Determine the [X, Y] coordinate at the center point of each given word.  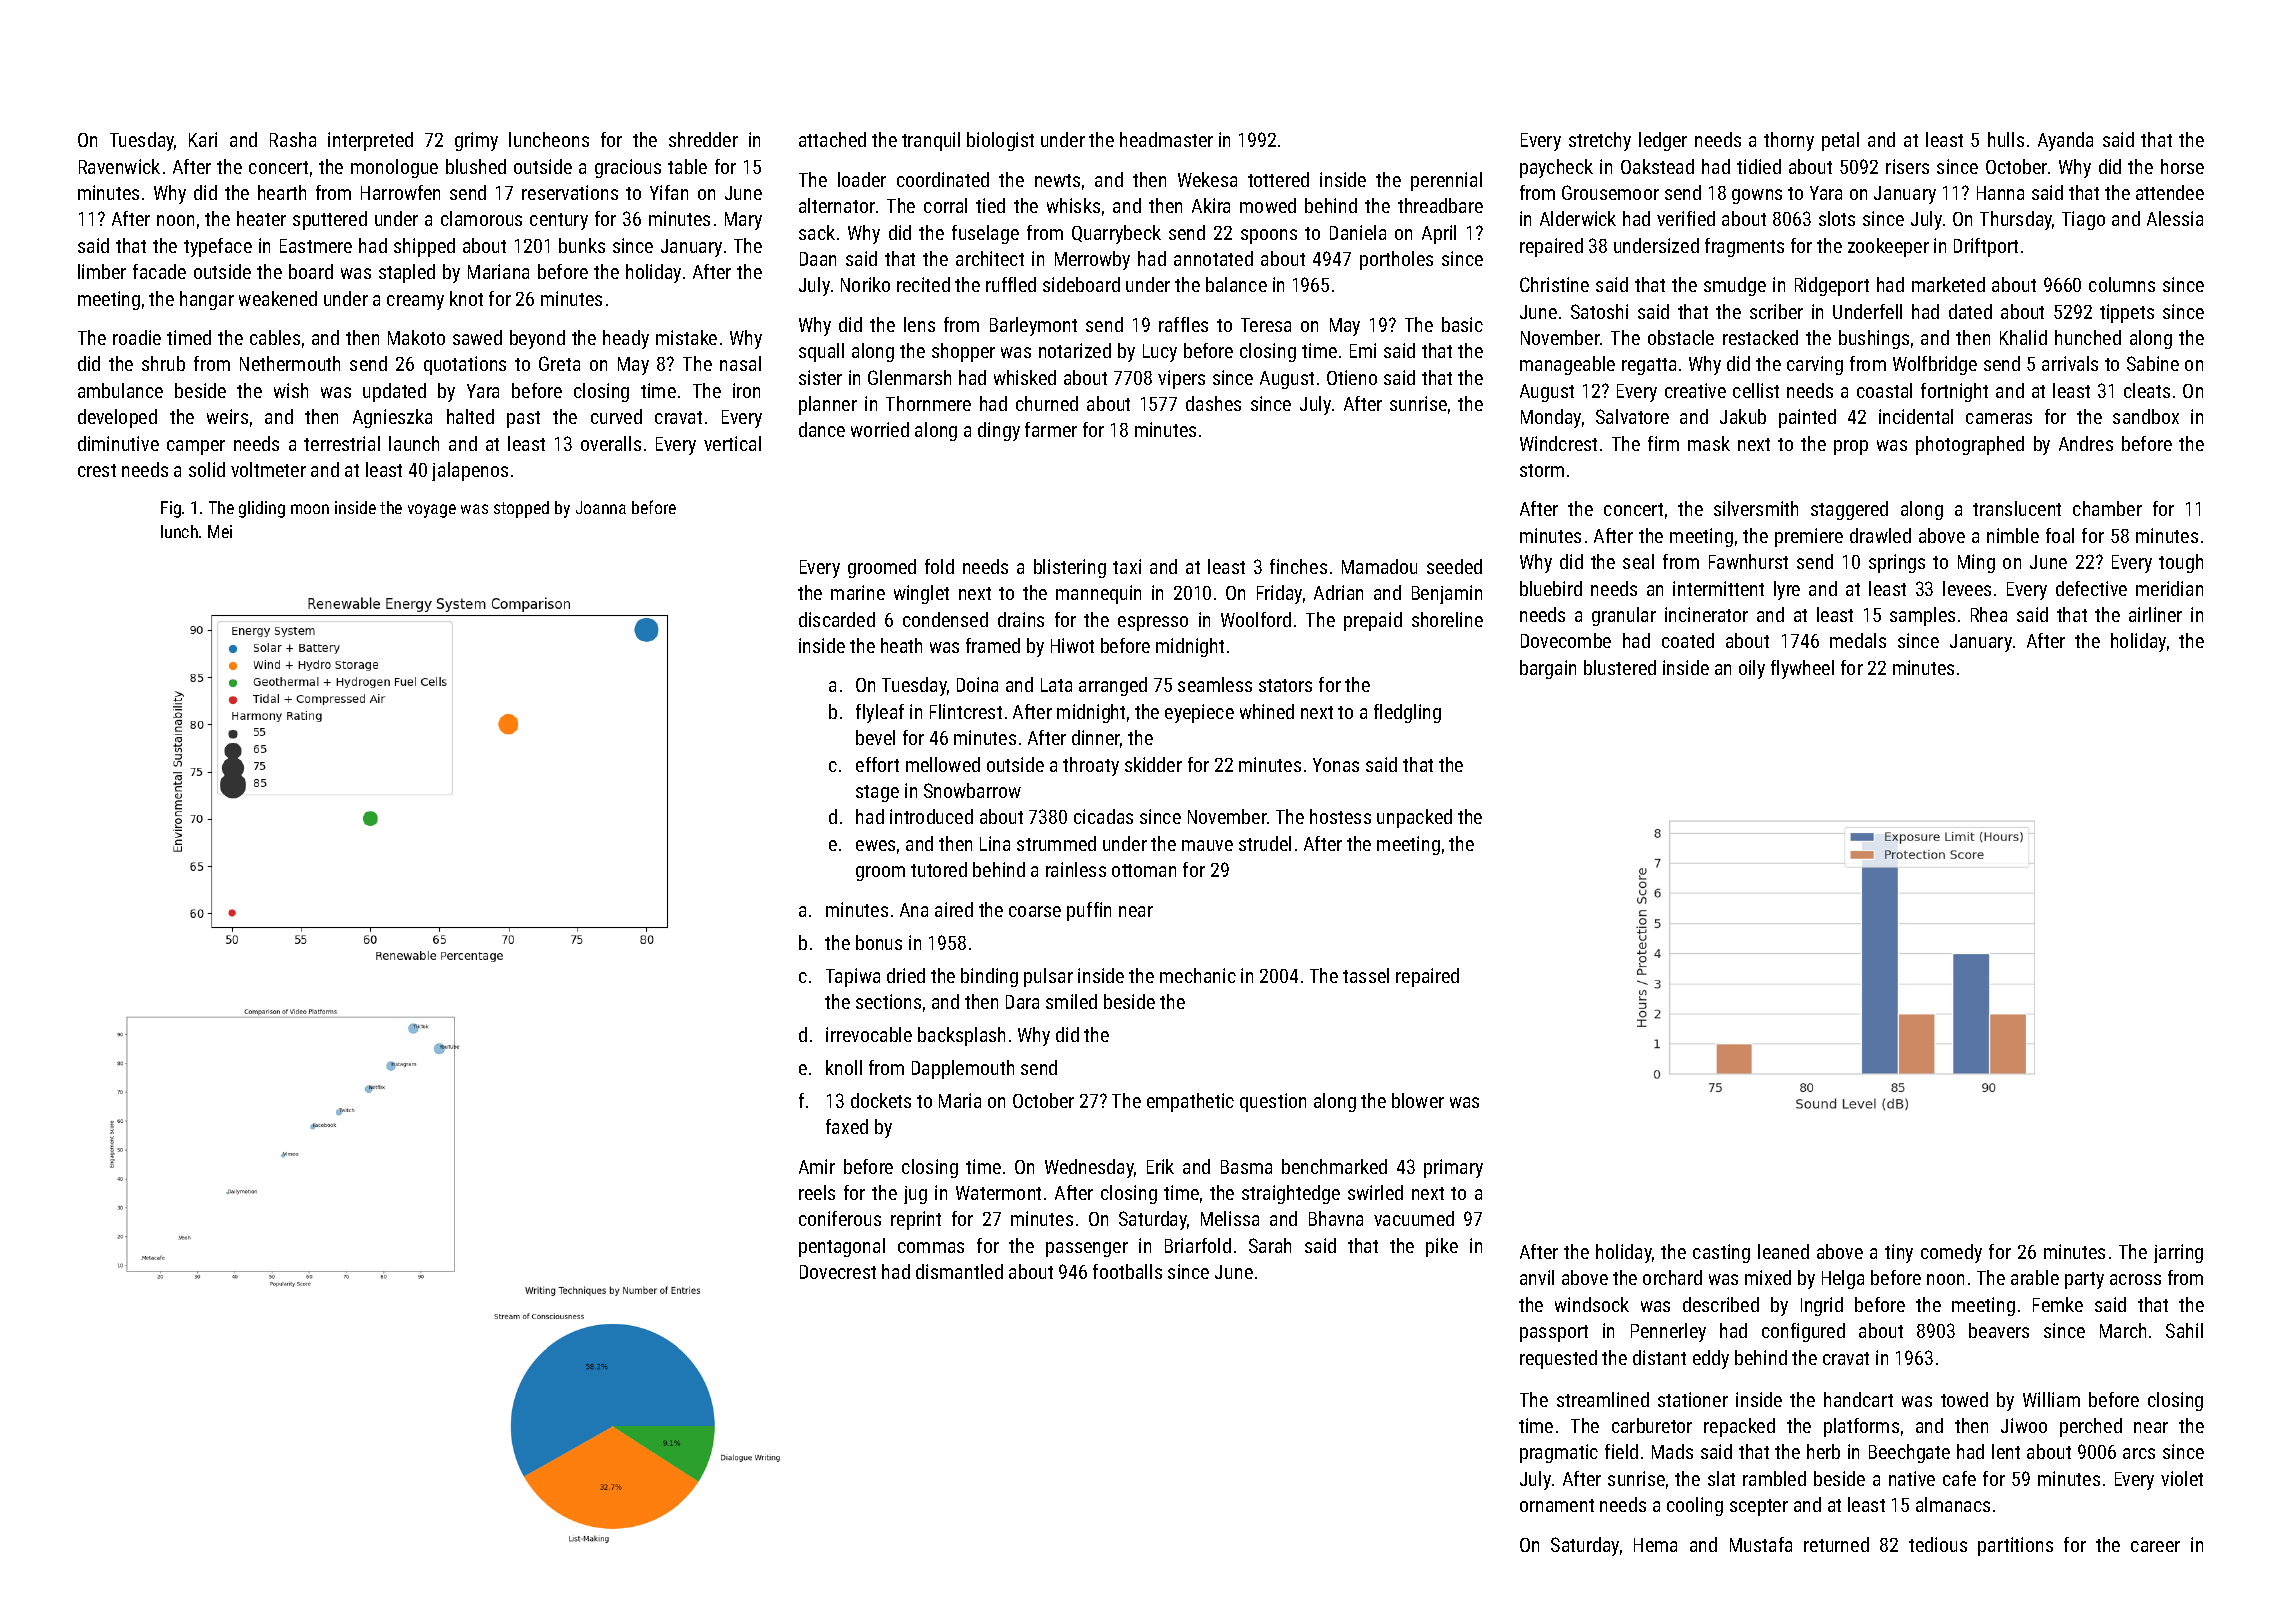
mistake [686, 337]
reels [817, 1192]
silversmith [1756, 508]
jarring [2178, 1253]
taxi [1127, 566]
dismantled [959, 1271]
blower [1418, 1100]
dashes [1213, 403]
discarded [837, 619]
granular [1624, 616]
